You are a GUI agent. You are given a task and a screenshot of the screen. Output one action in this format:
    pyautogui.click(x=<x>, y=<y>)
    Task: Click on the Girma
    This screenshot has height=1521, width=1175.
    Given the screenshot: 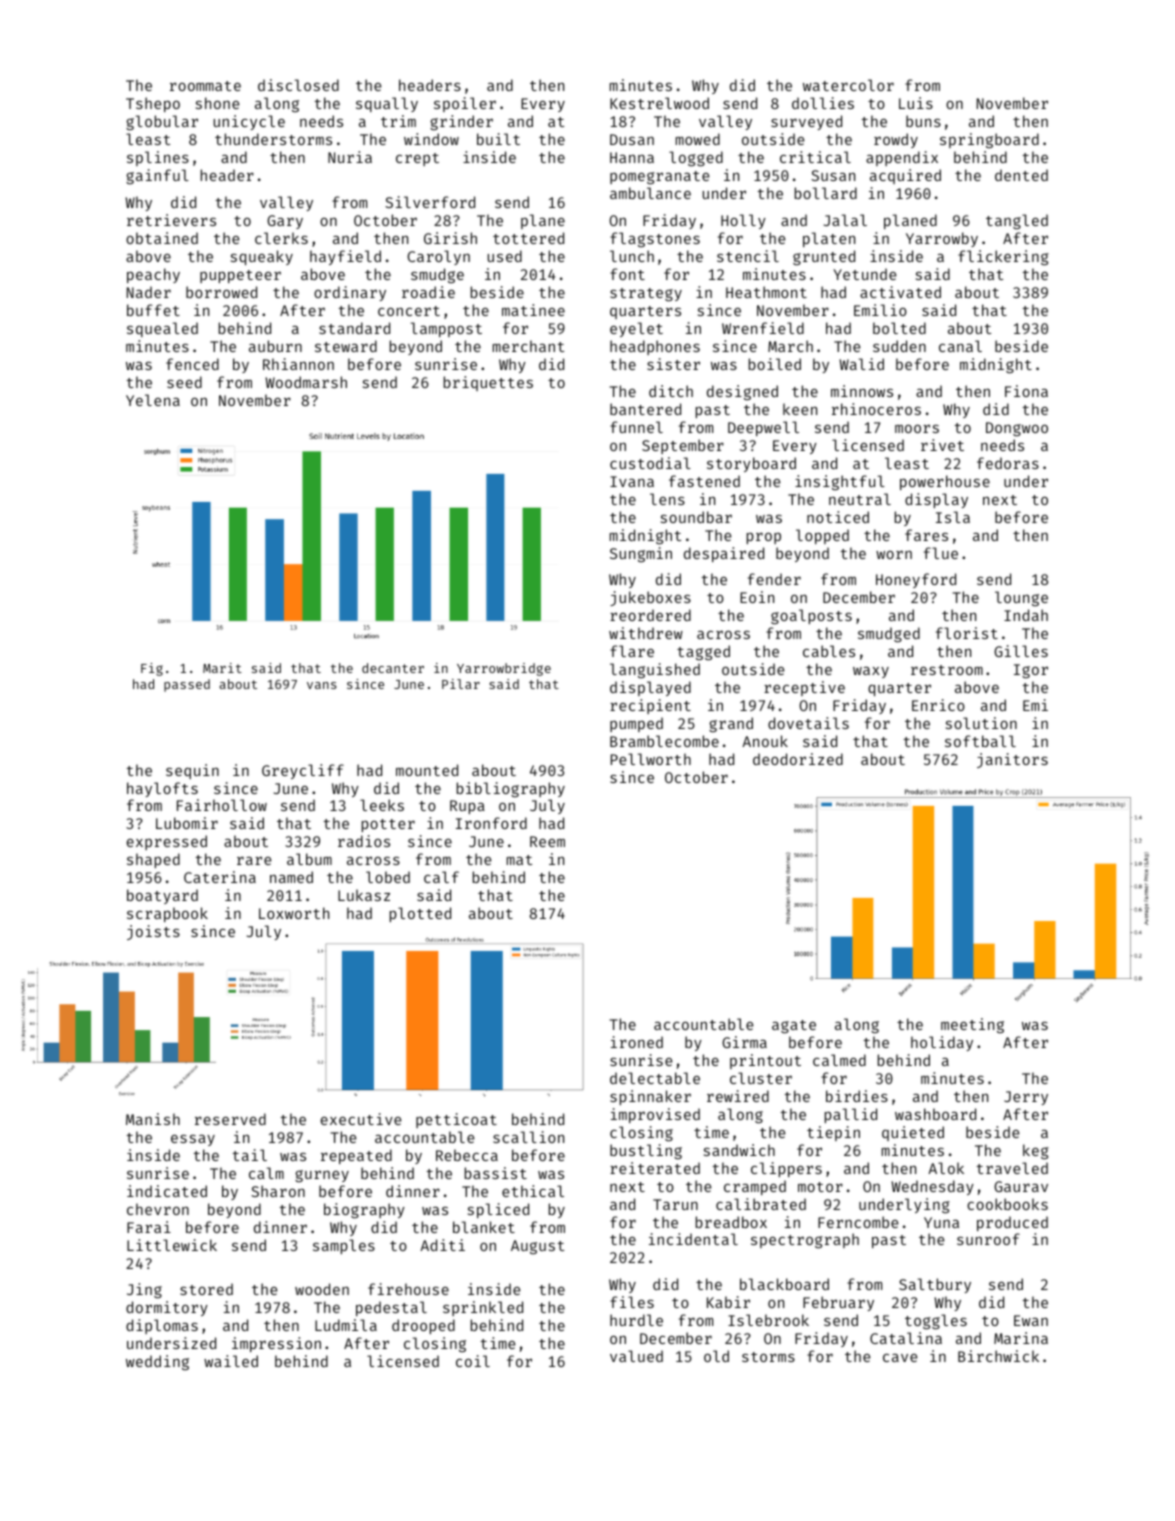 What is the action you would take?
    pyautogui.click(x=744, y=1042)
